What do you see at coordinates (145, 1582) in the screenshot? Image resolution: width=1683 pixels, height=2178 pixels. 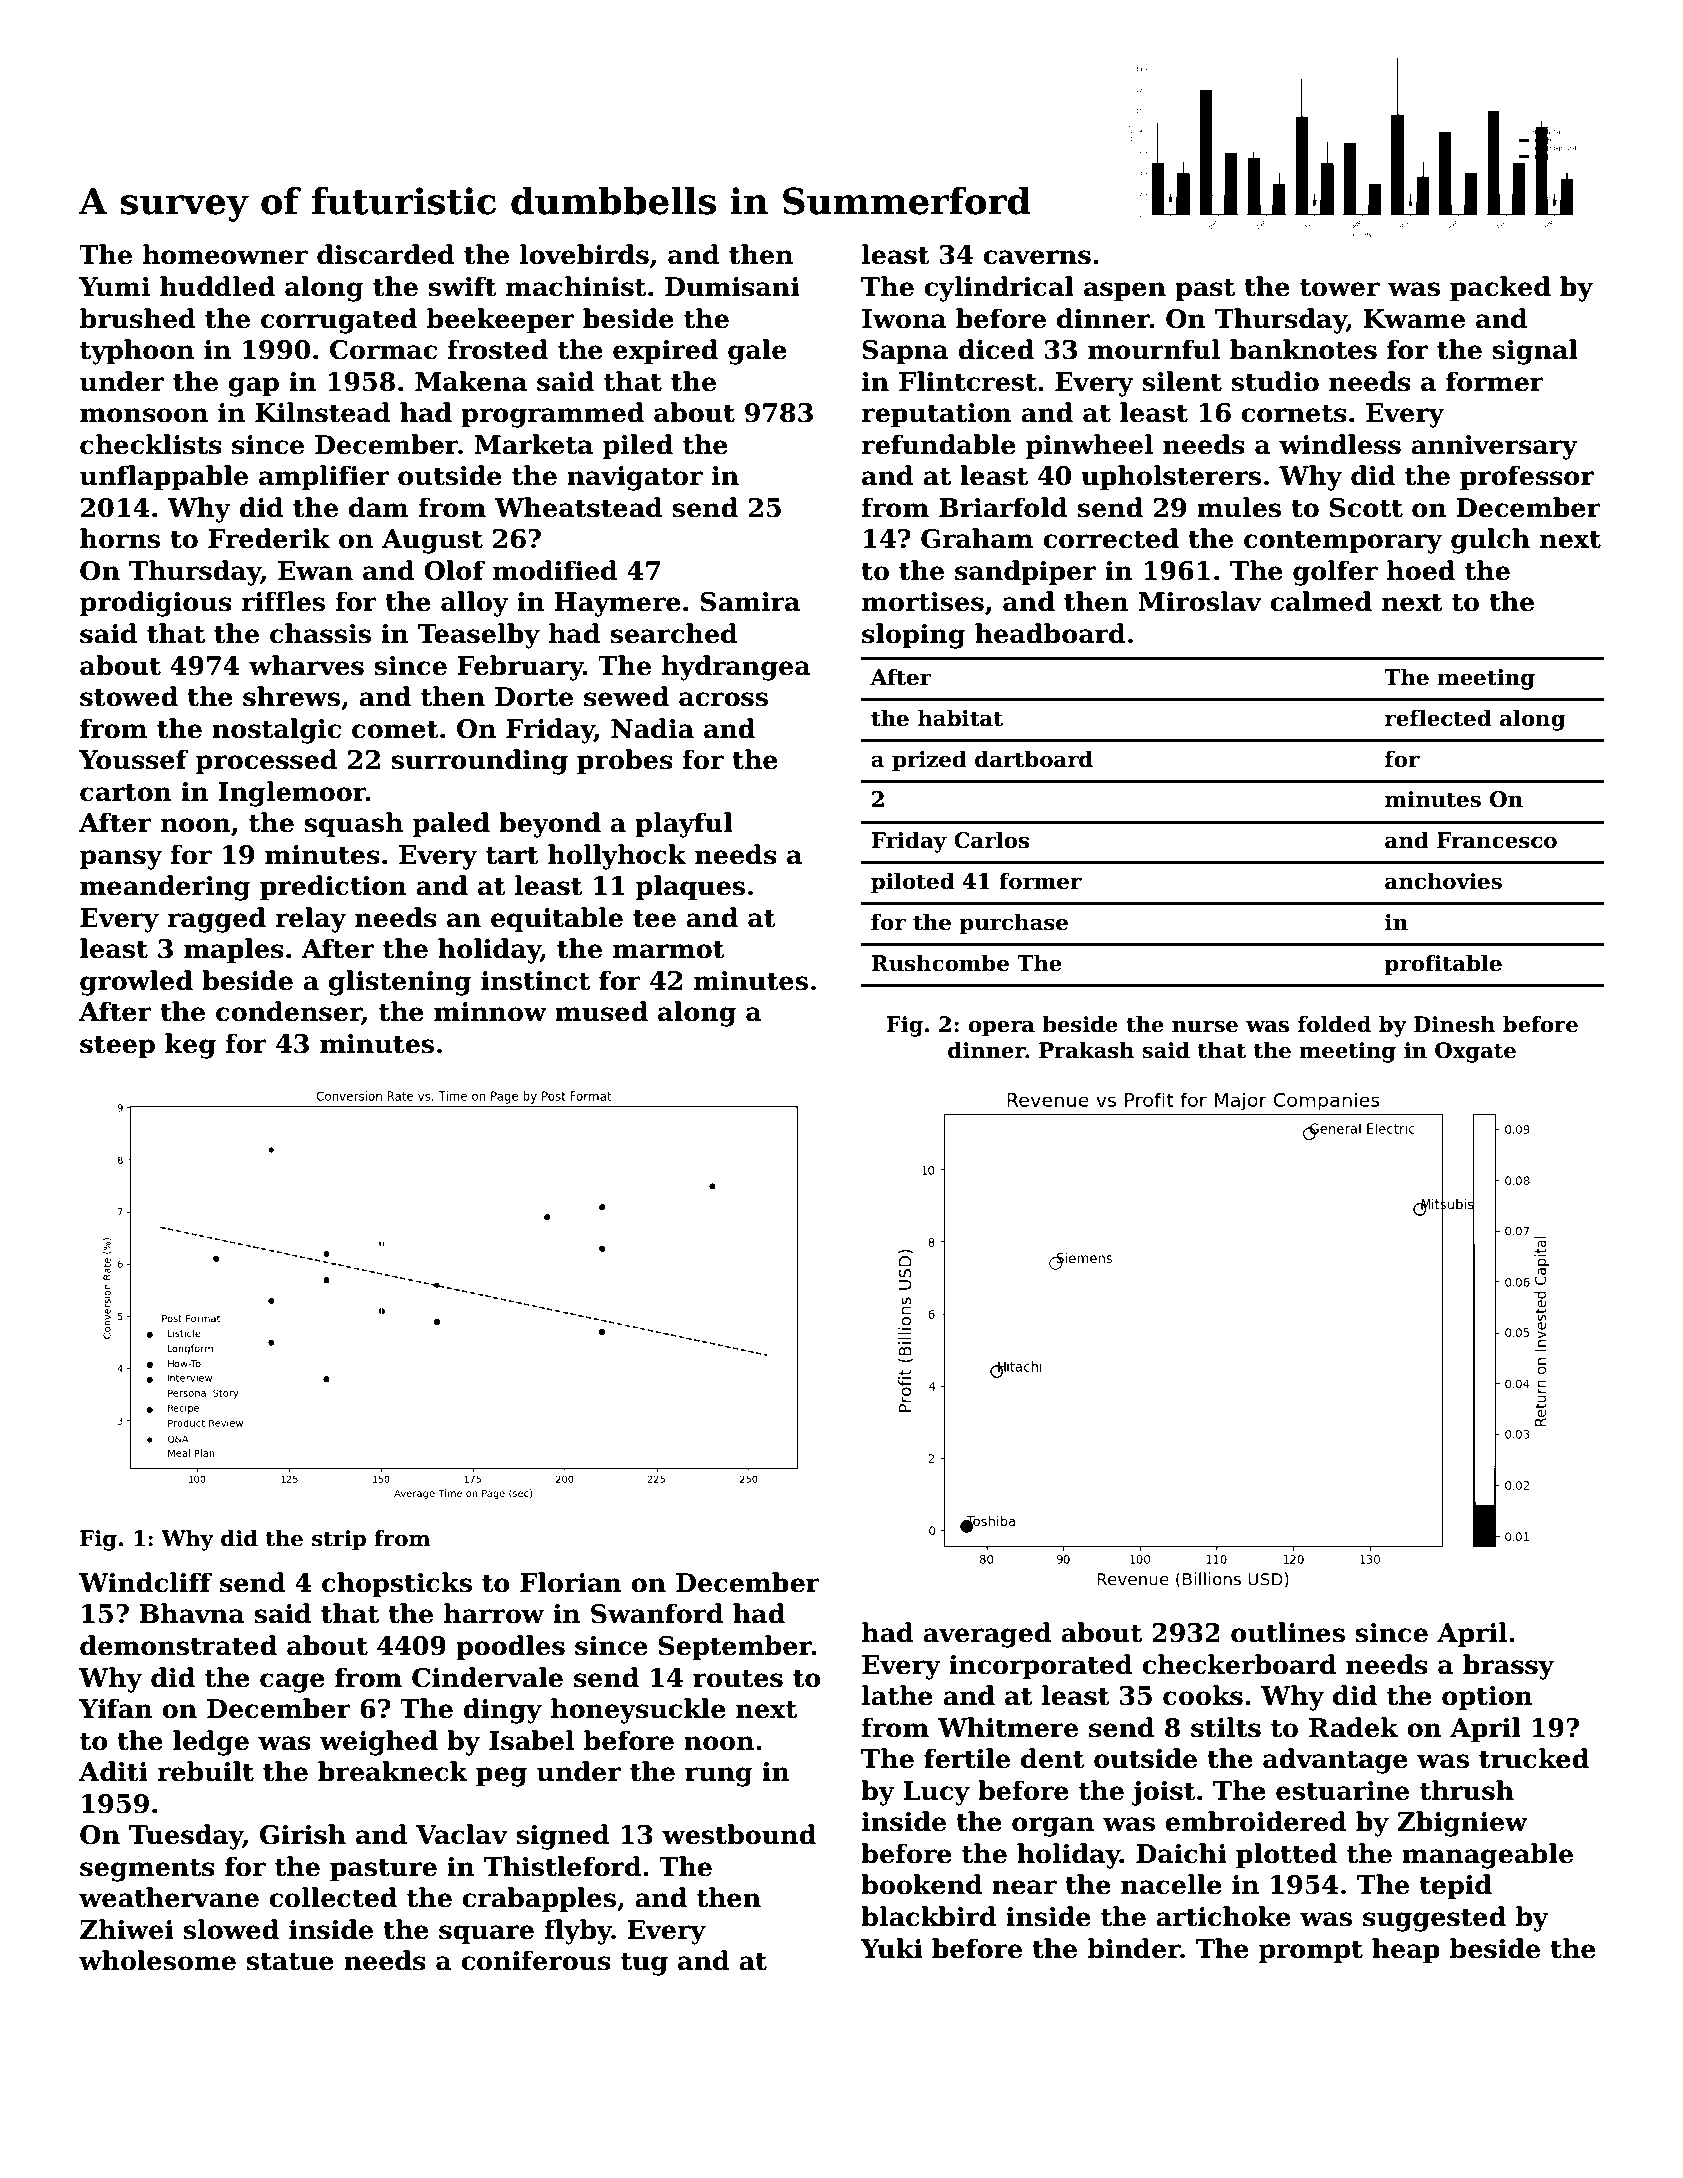 I see `Windcliff` at bounding box center [145, 1582].
